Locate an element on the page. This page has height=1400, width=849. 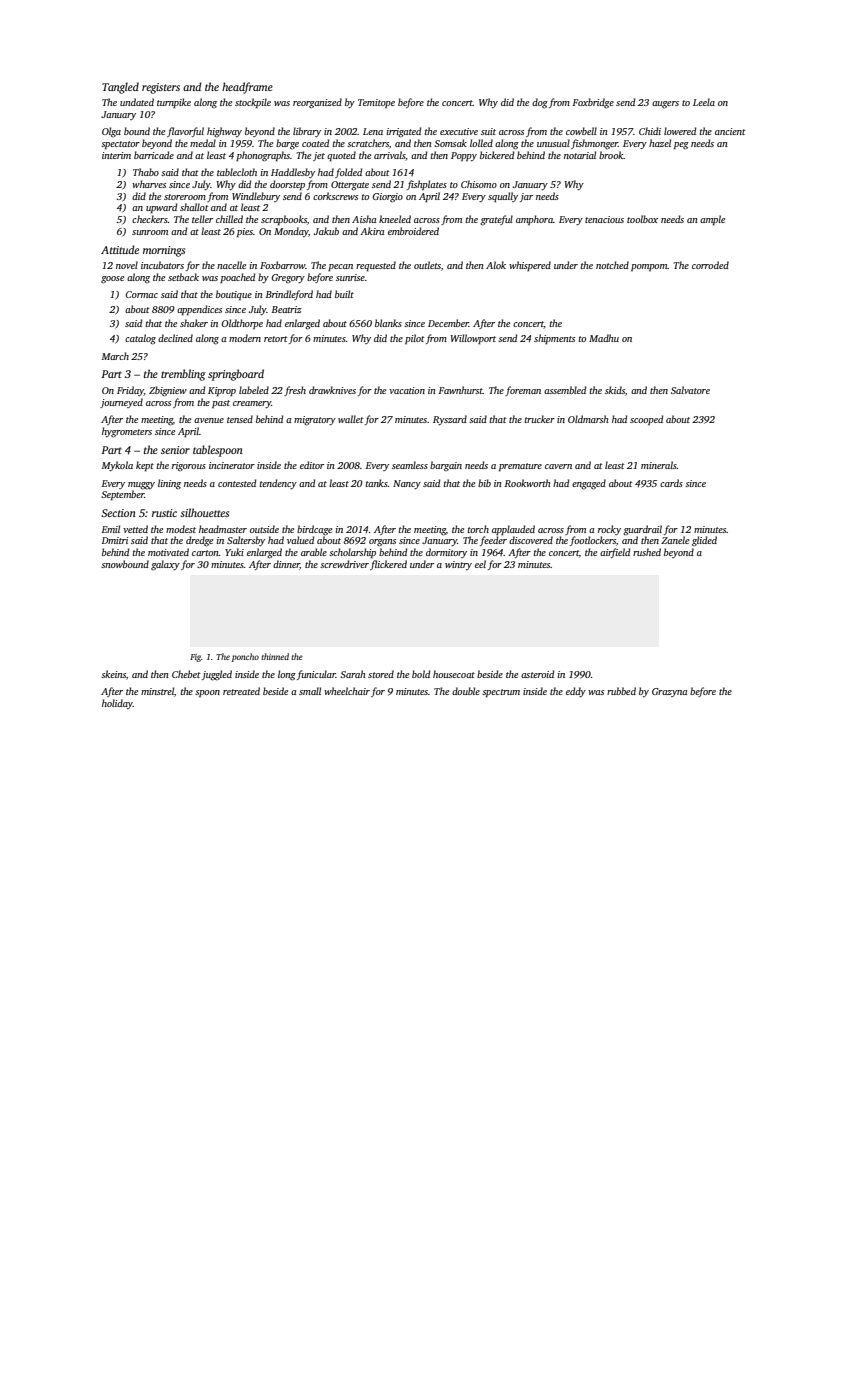
Foxbridge is located at coordinates (593, 103).
